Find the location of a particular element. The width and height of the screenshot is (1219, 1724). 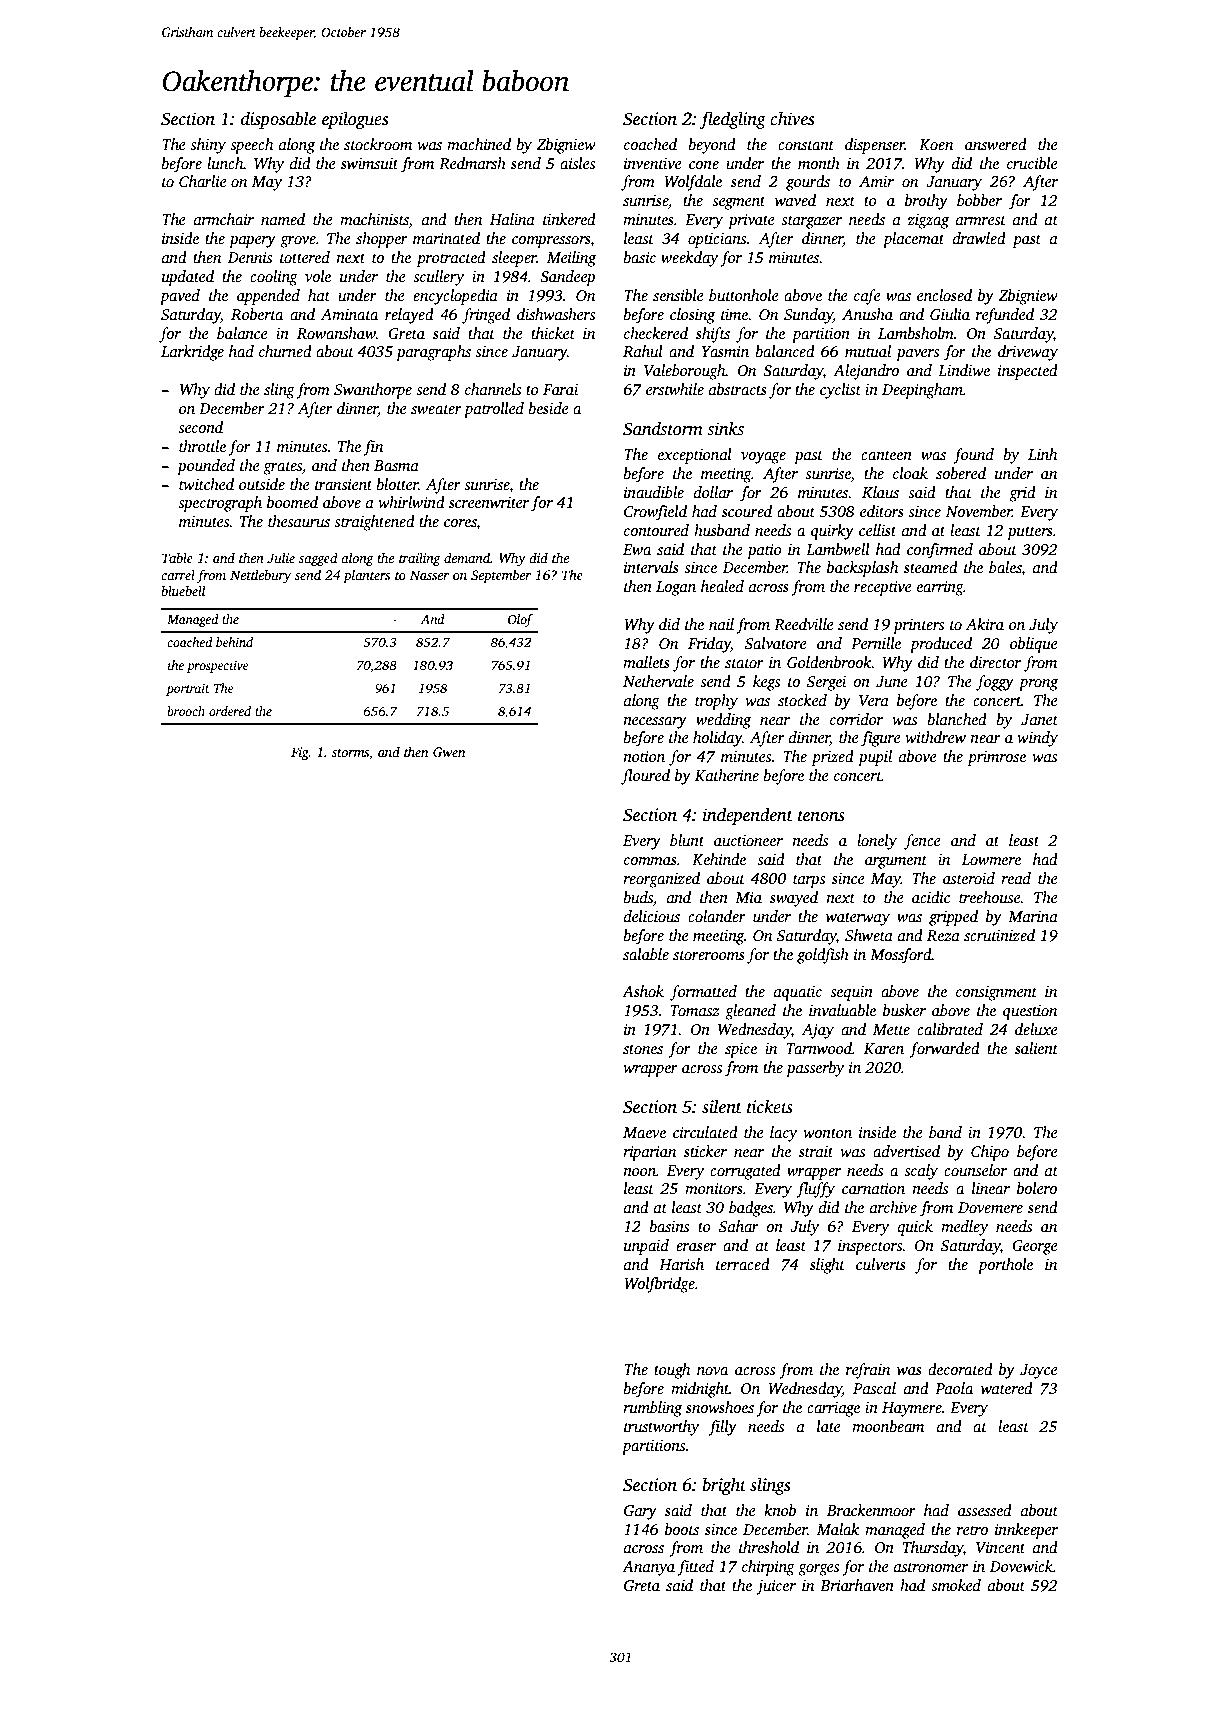

bobber is located at coordinates (979, 200).
